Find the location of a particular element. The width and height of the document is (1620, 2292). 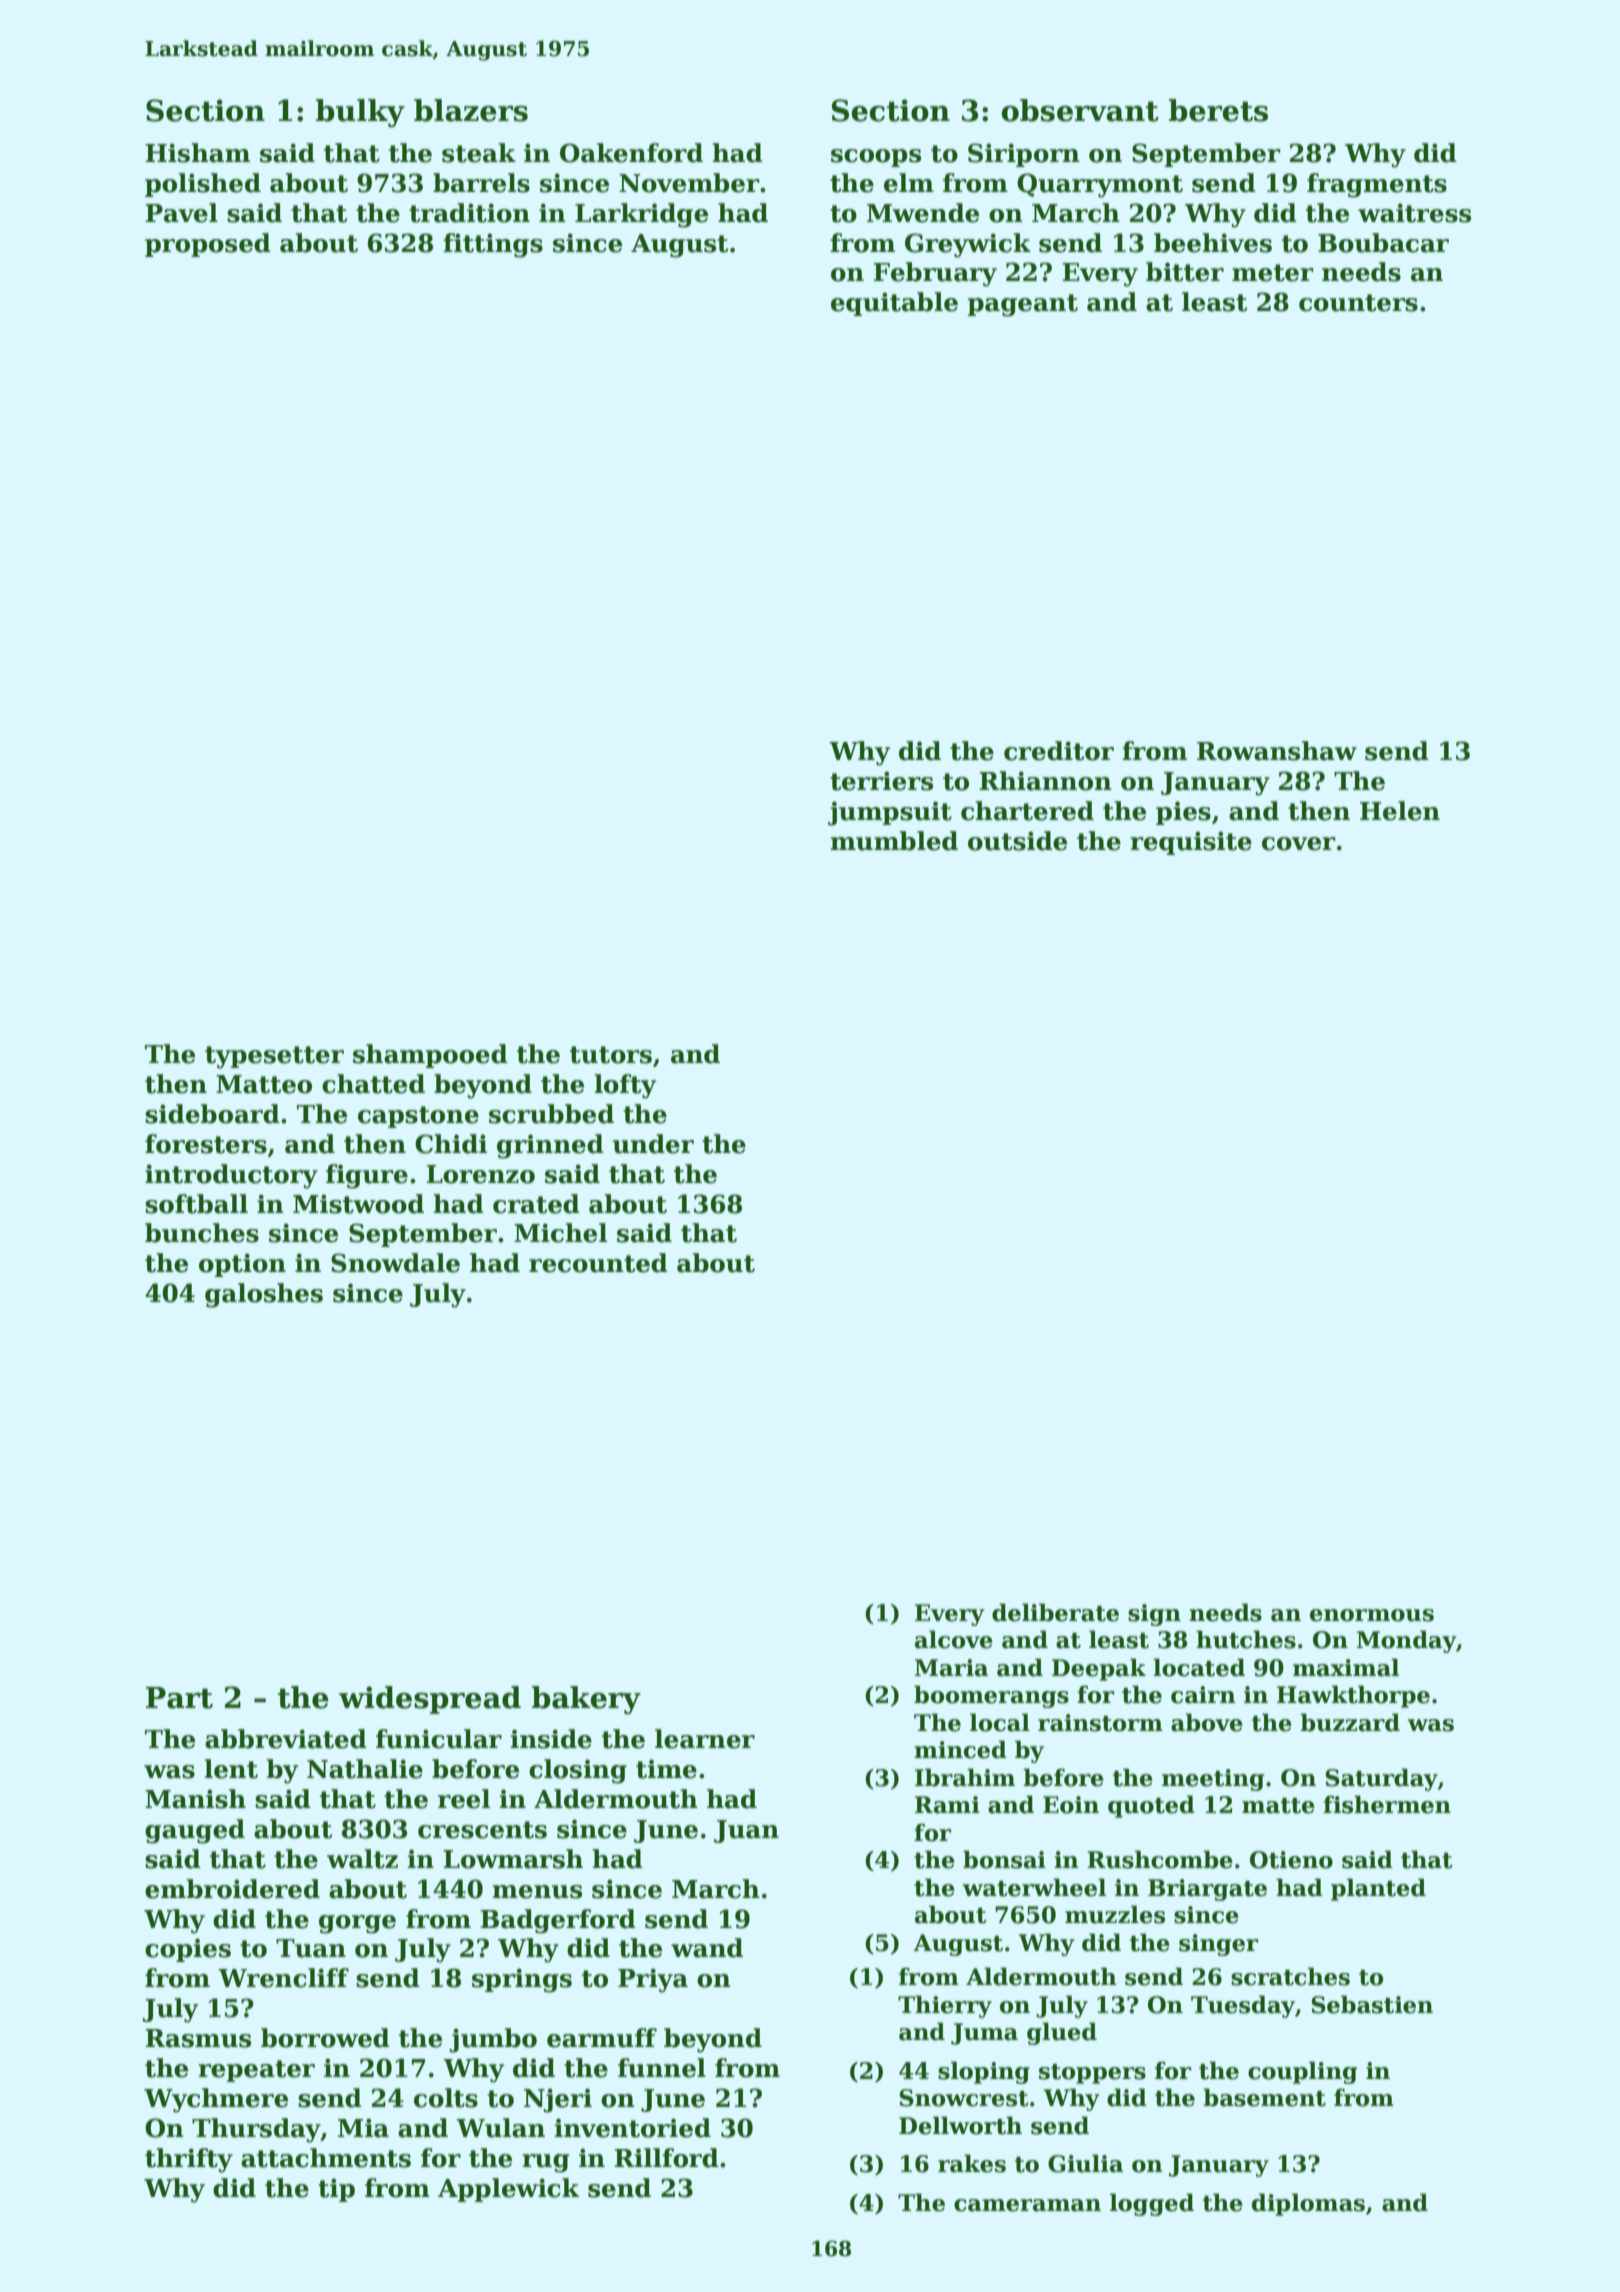

meter is located at coordinates (1273, 273).
